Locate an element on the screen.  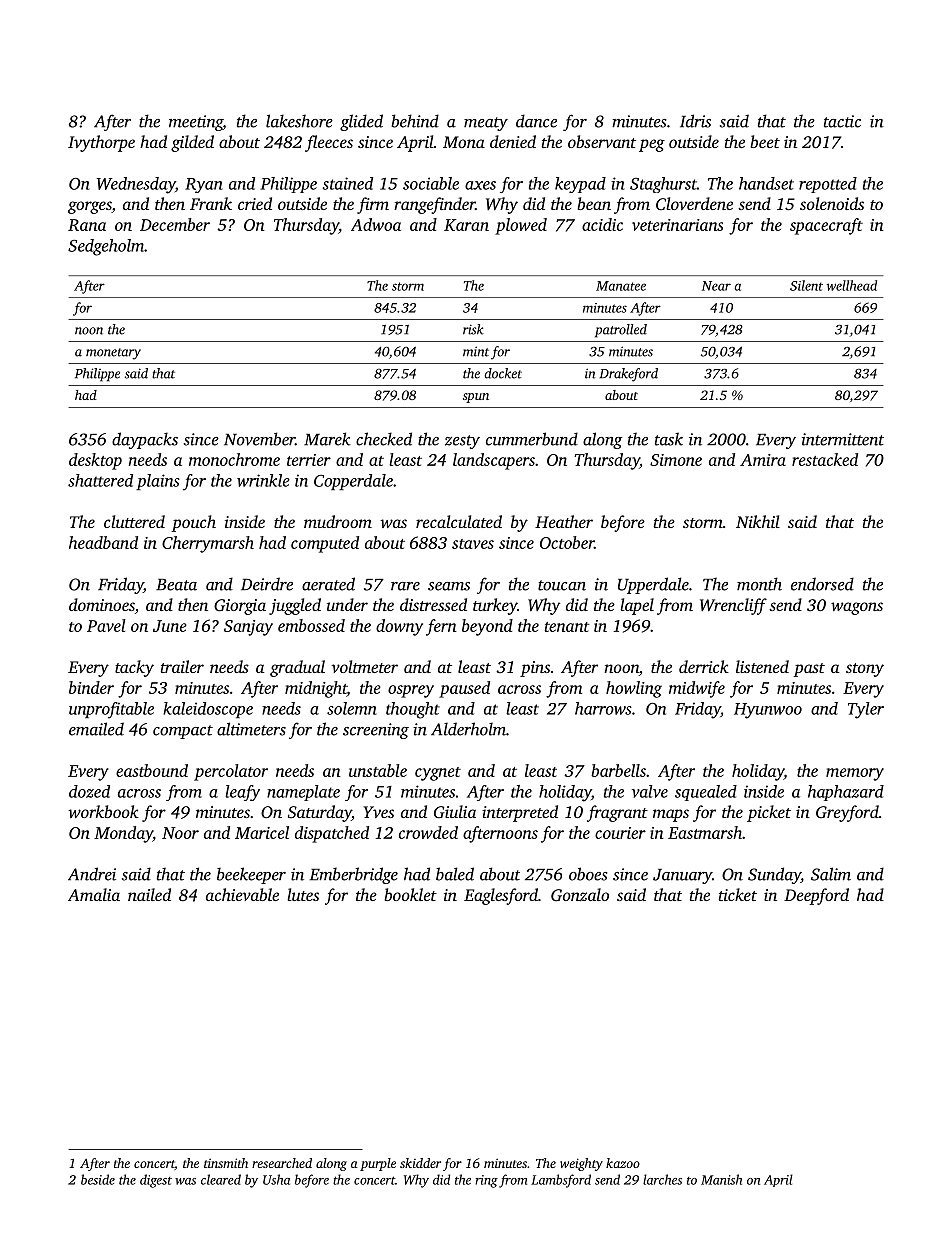
zesty is located at coordinates (462, 442).
